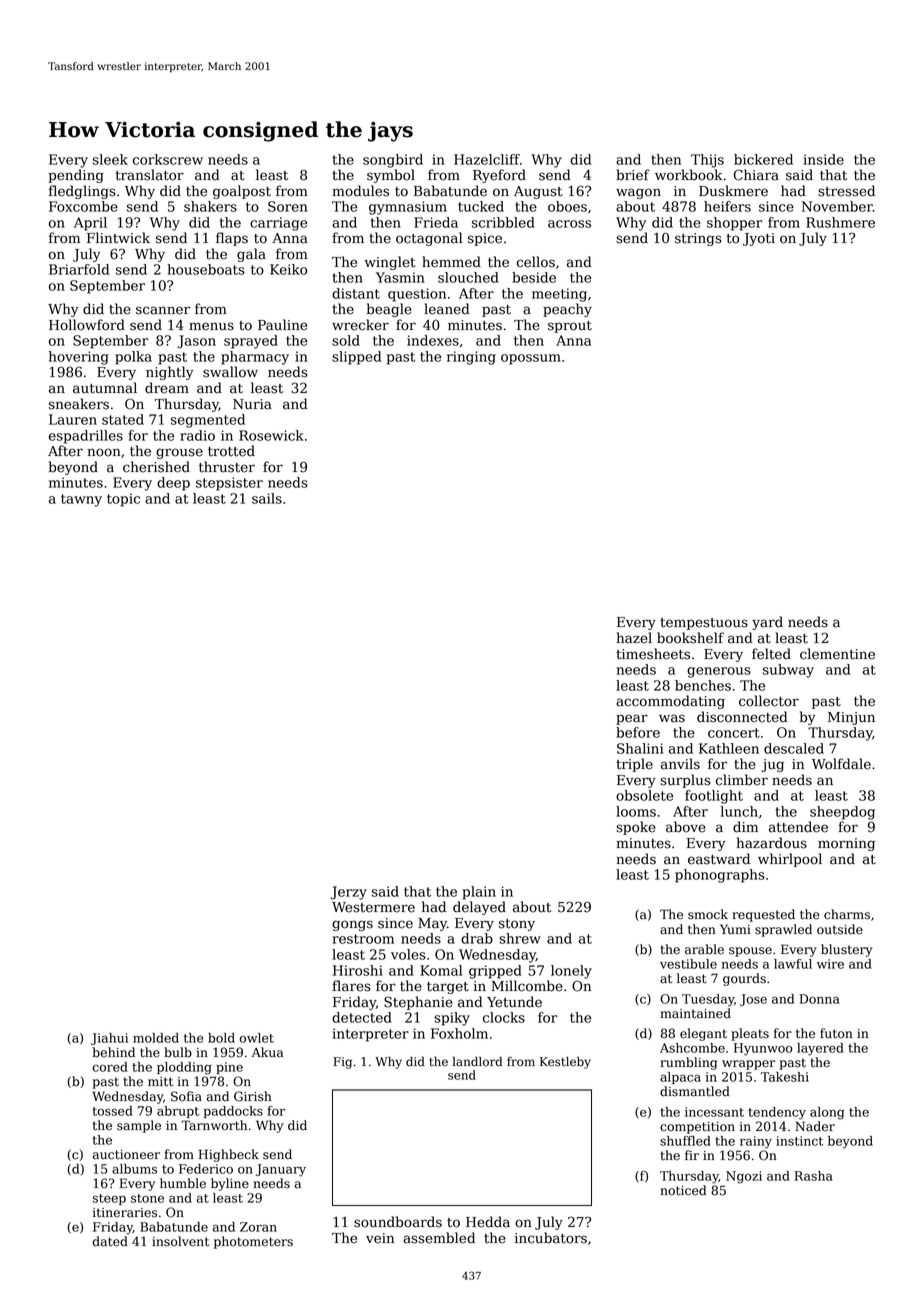 This image has width=924, height=1308. What do you see at coordinates (753, 1000) in the image?
I see `Jose` at bounding box center [753, 1000].
